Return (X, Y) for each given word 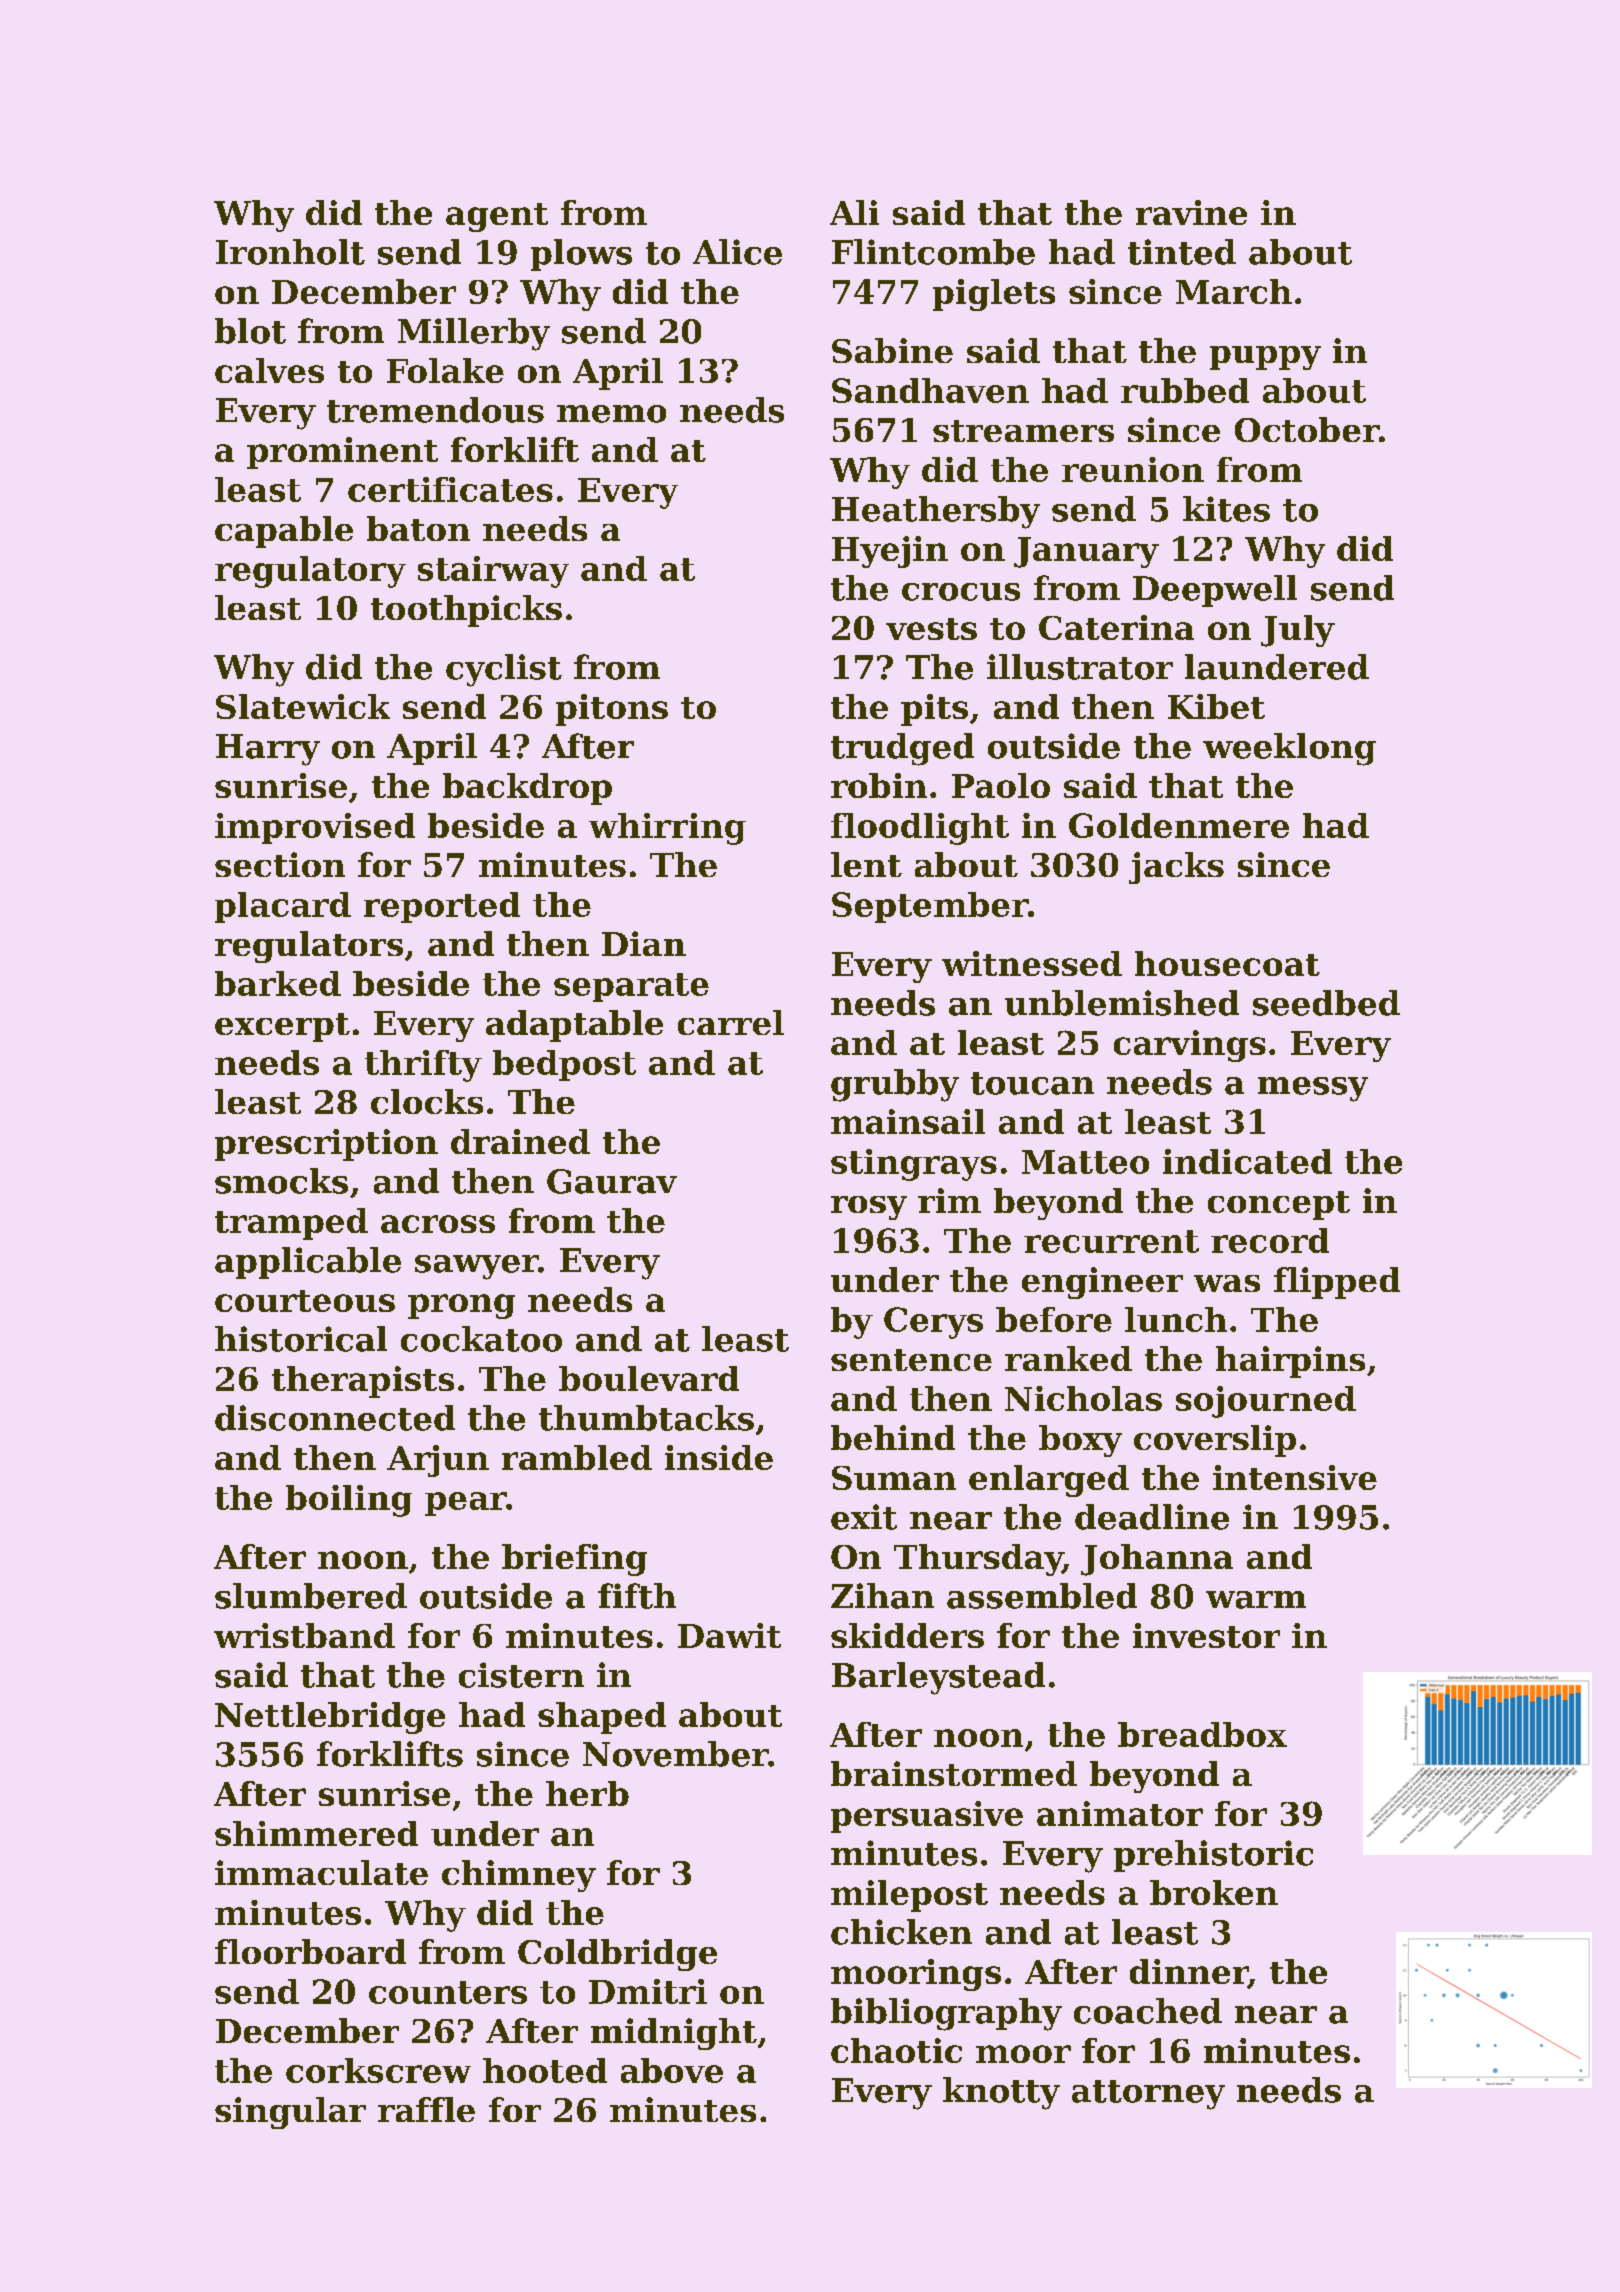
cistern (521, 1675)
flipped (1337, 1283)
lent (866, 864)
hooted (545, 2070)
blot (250, 331)
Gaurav (612, 1181)
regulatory (310, 572)
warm (1256, 1600)
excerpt (282, 1027)
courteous (305, 1301)
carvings (1190, 1046)
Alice (737, 252)
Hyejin (890, 552)
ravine (1191, 212)
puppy (1265, 358)
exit (864, 1517)
